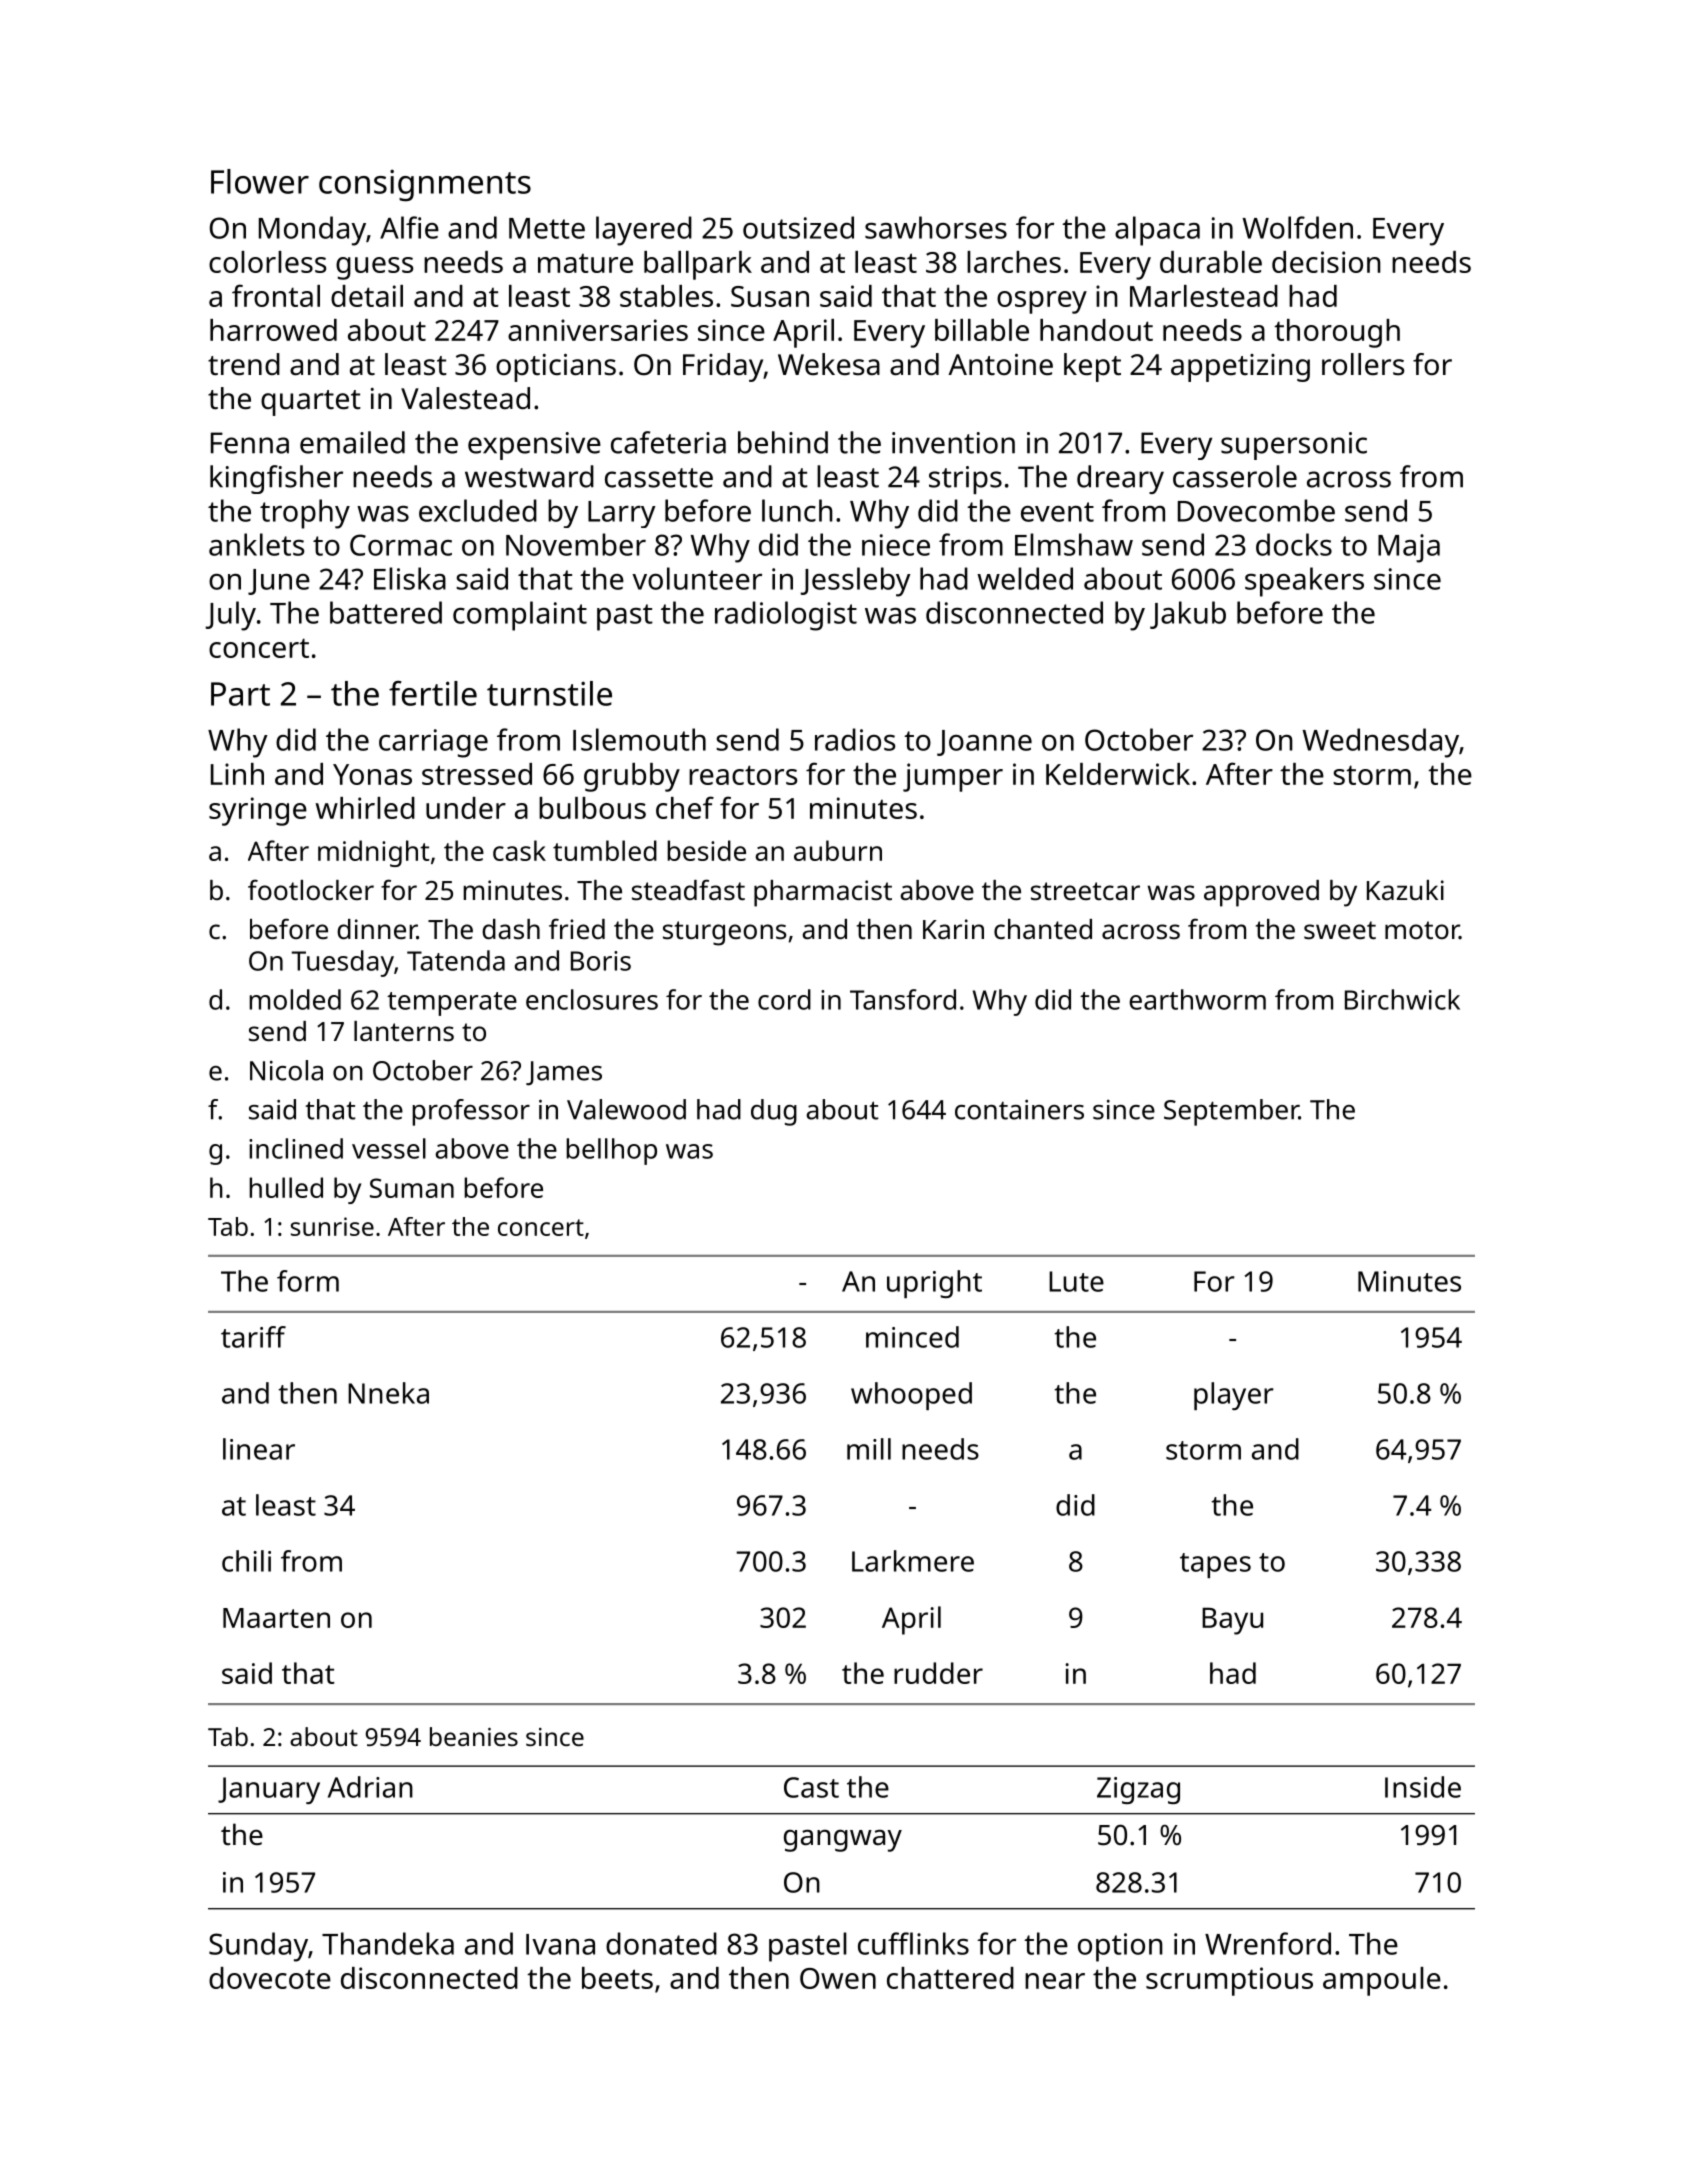  I want to click on fried, so click(577, 928).
